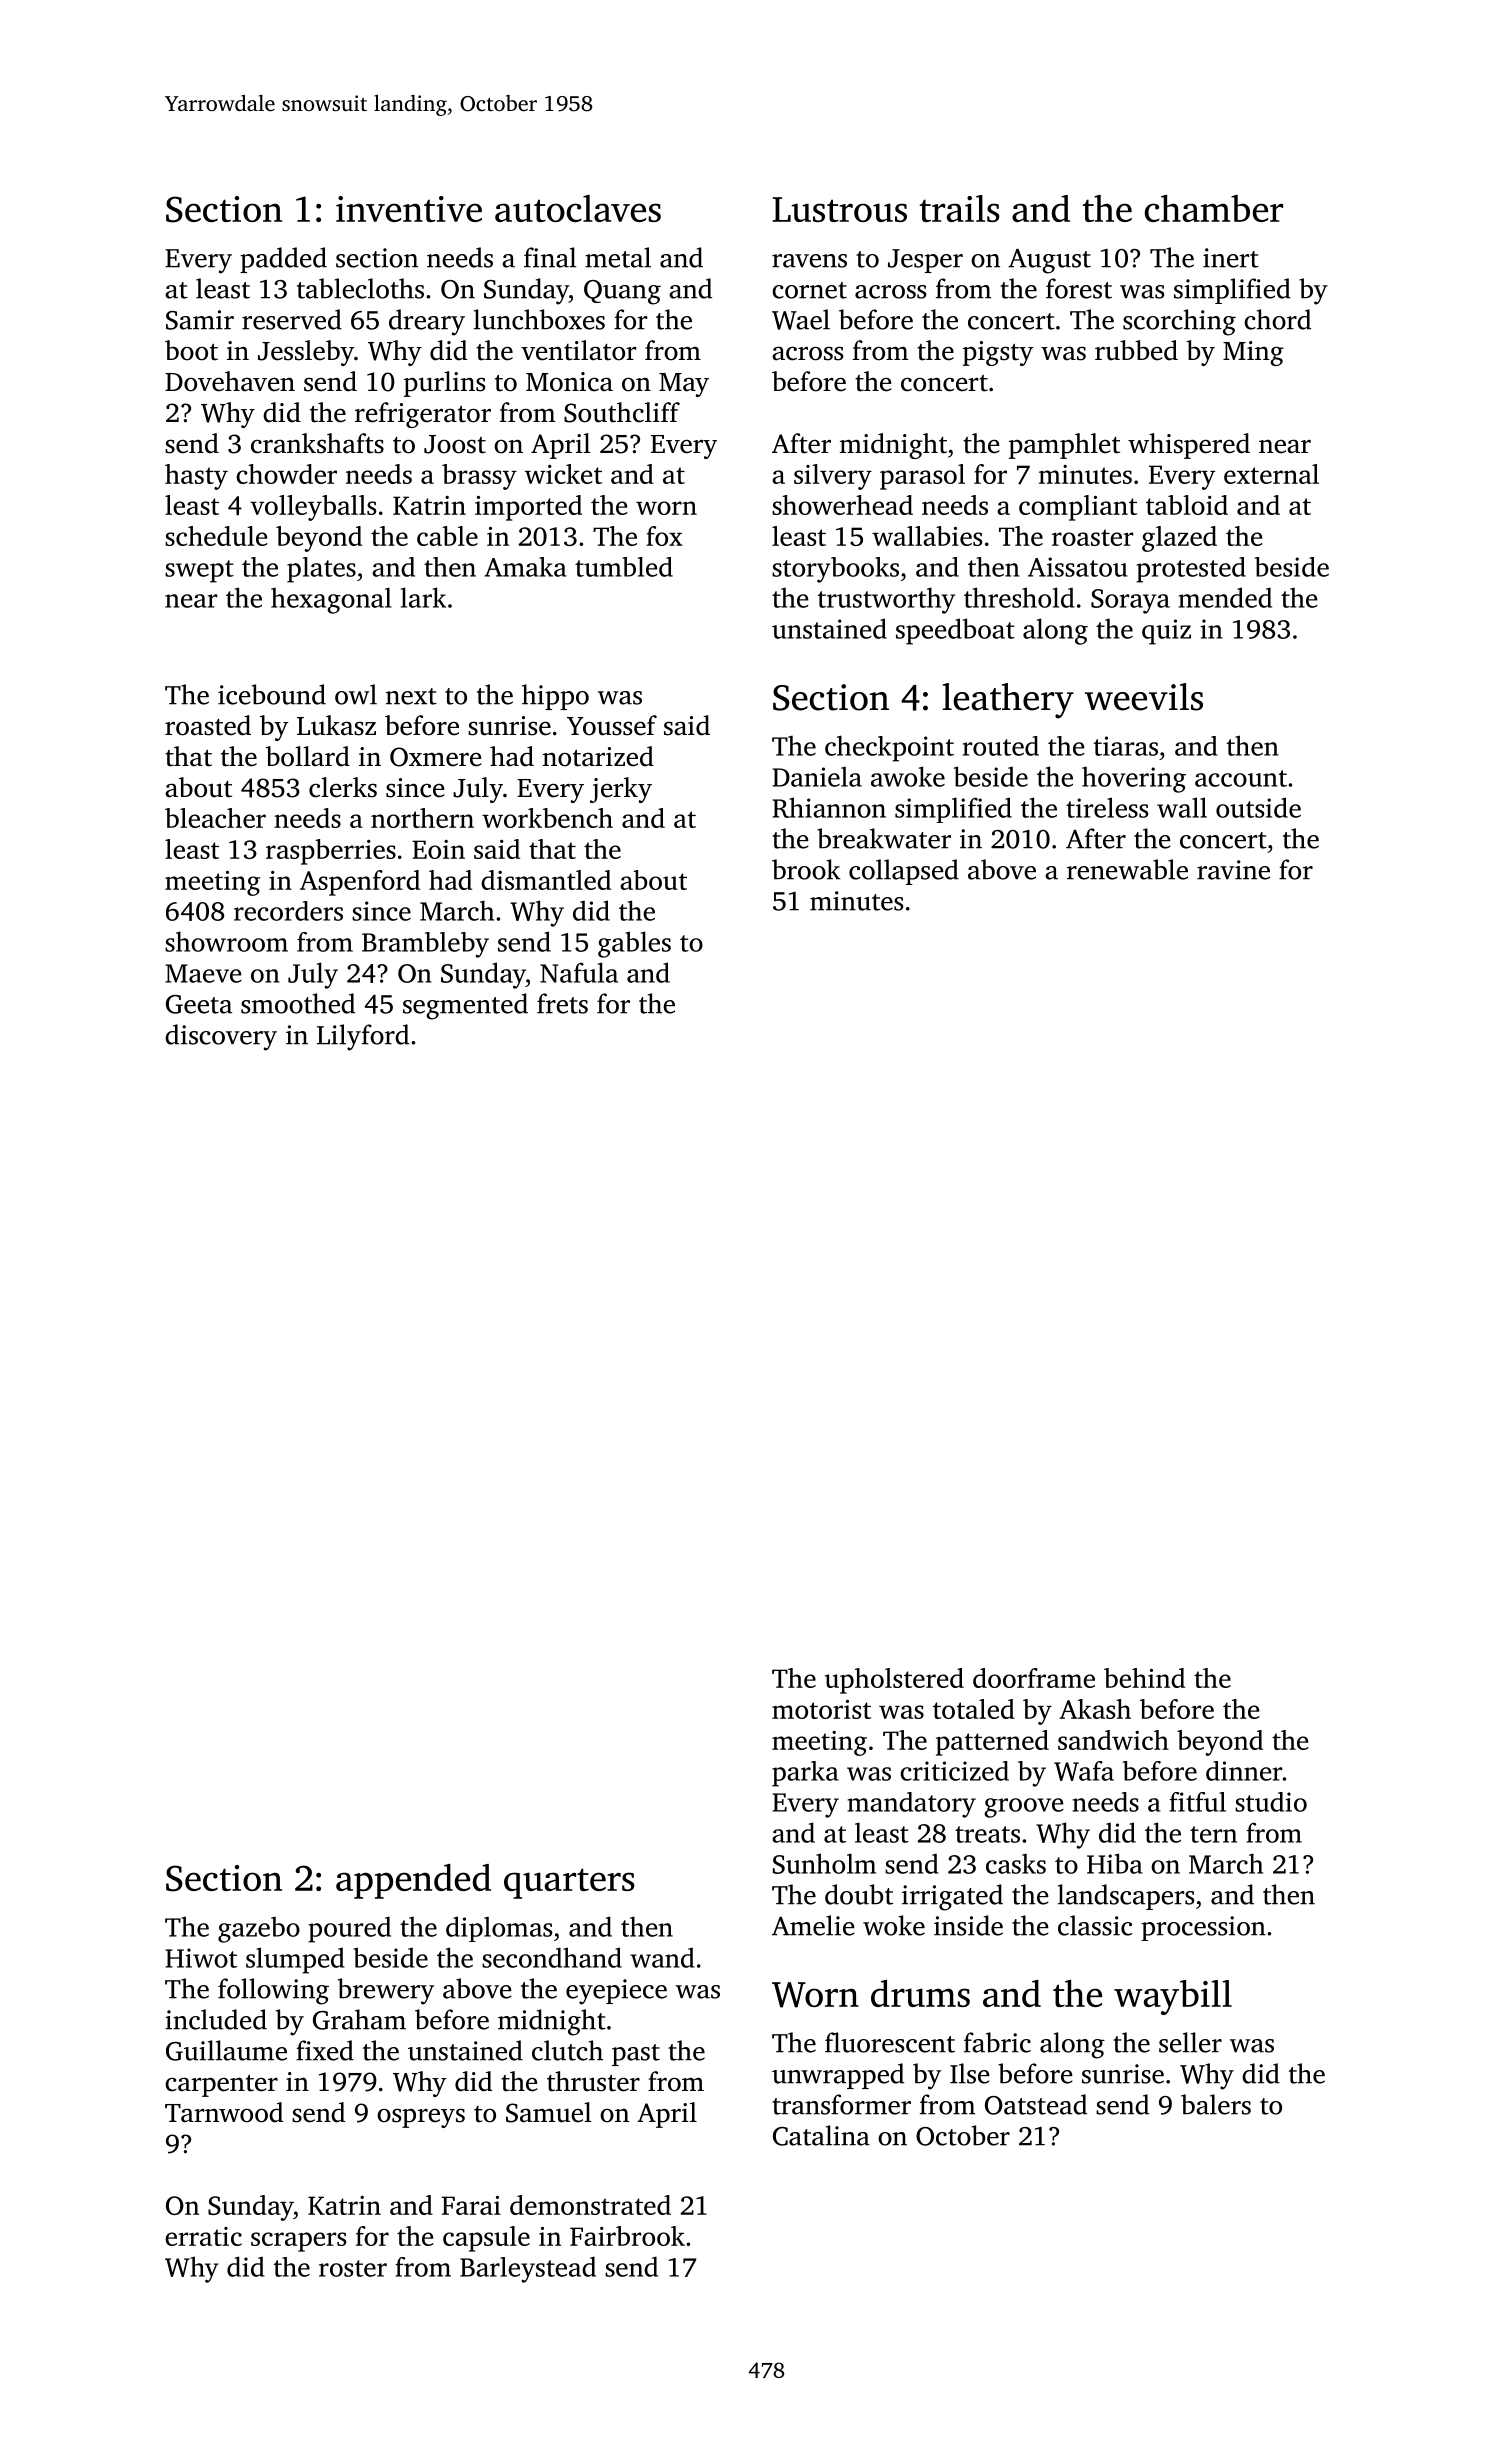 The image size is (1496, 2464). Describe the element at coordinates (997, 2042) in the screenshot. I see `fabric` at that location.
